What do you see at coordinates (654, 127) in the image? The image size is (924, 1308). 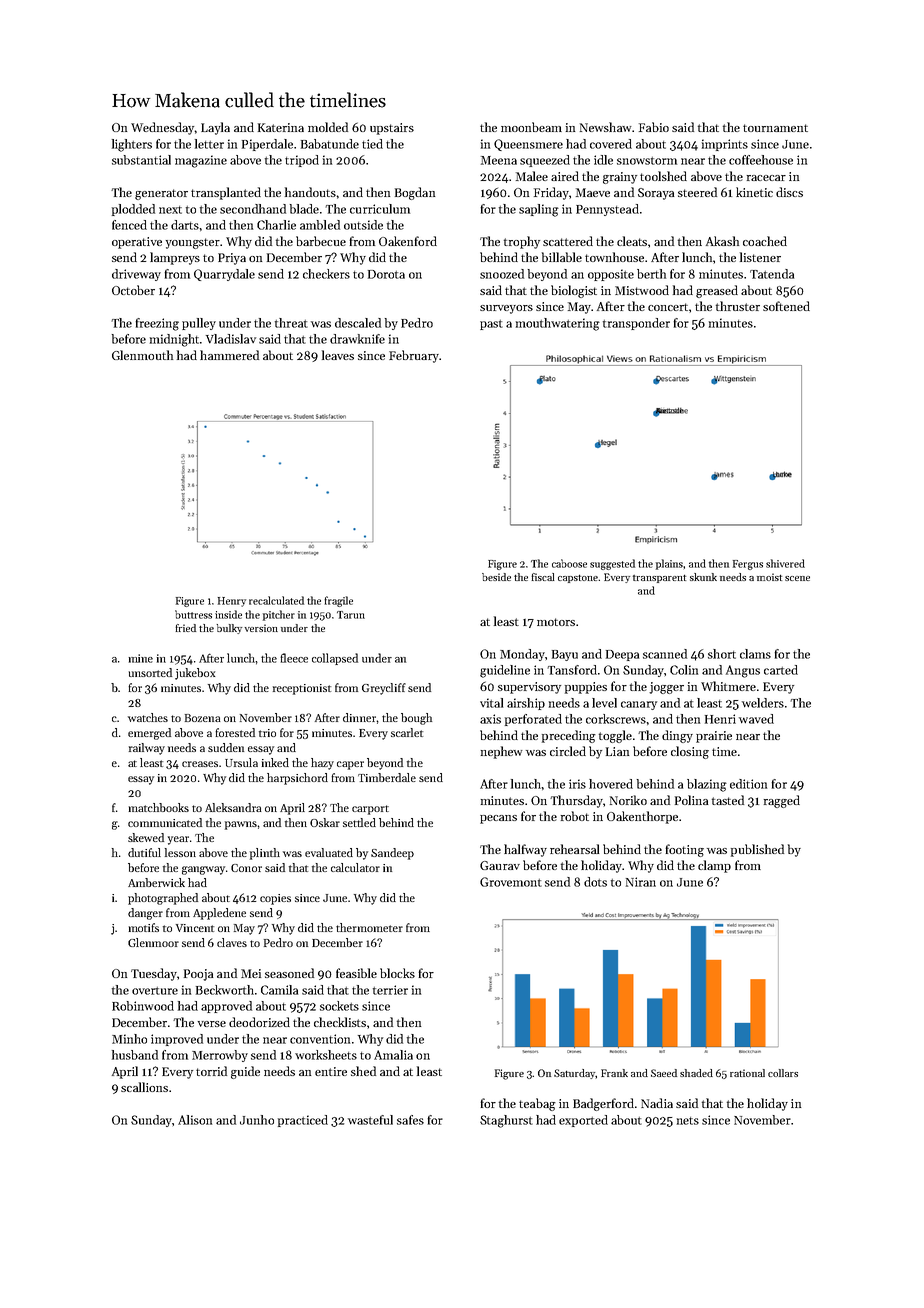 I see `Fabio` at bounding box center [654, 127].
